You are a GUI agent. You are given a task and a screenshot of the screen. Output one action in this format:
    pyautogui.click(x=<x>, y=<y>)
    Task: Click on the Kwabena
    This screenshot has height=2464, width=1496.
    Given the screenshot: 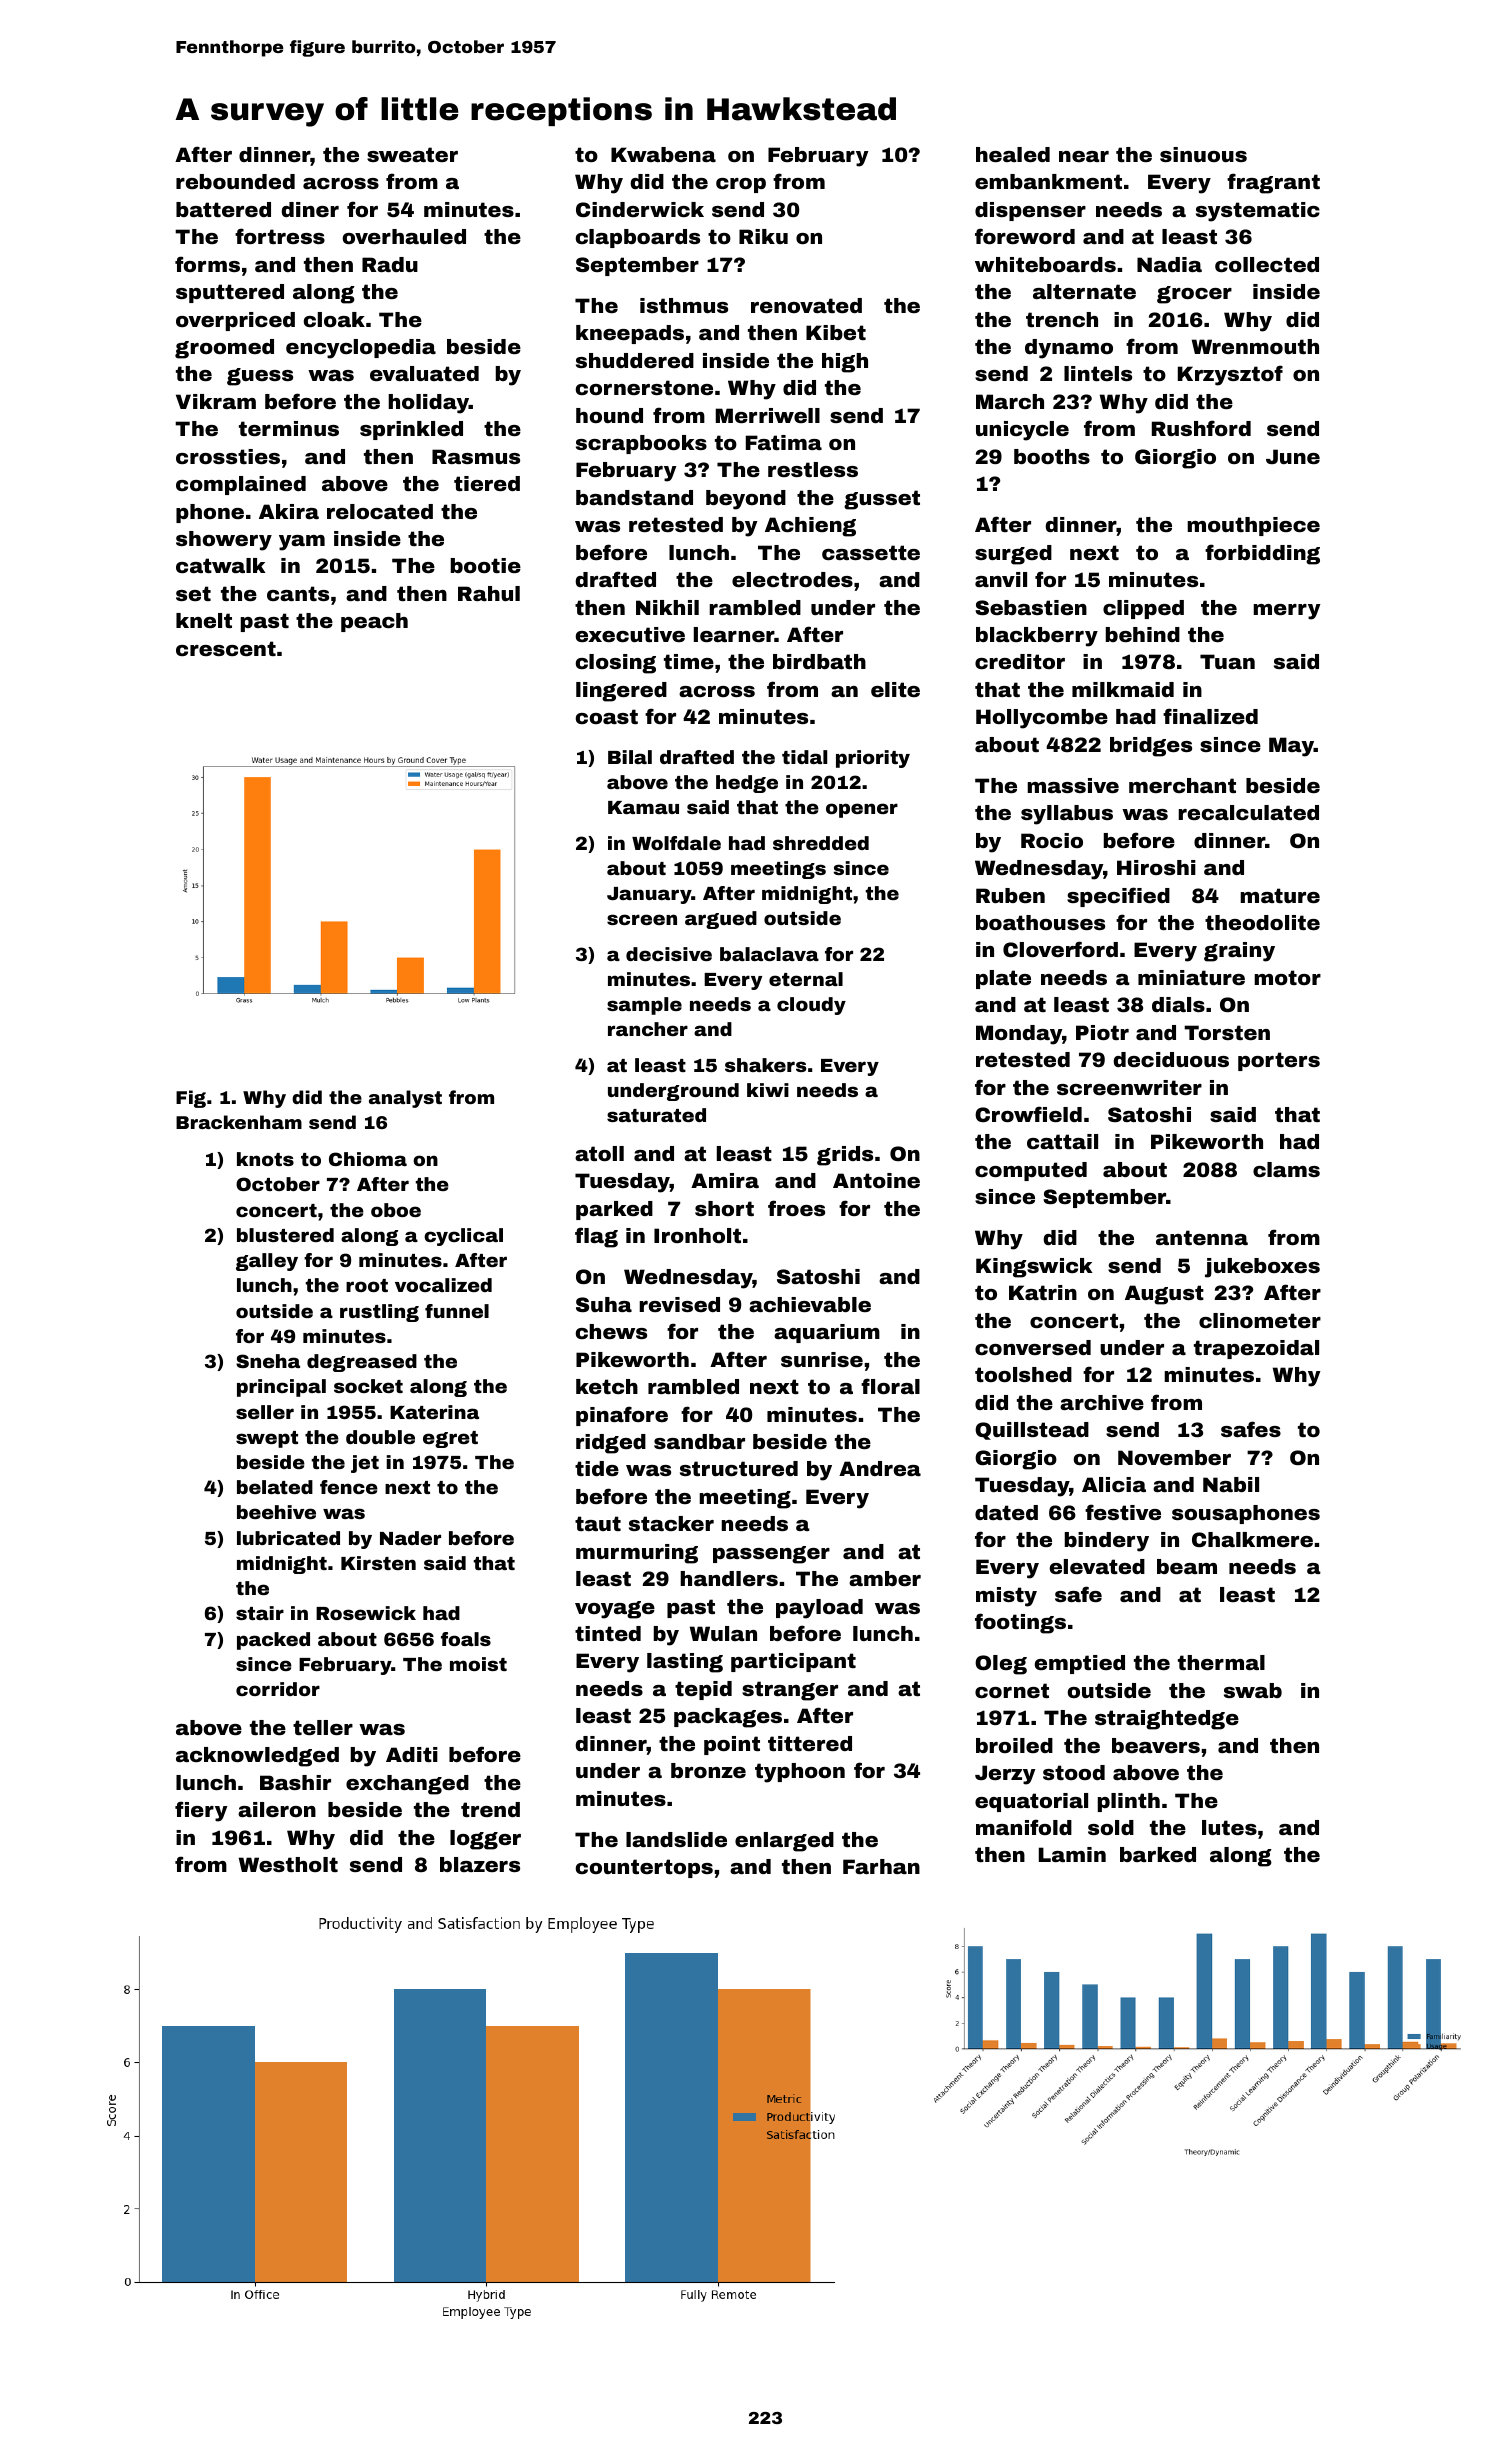 What is the action you would take?
    pyautogui.click(x=663, y=154)
